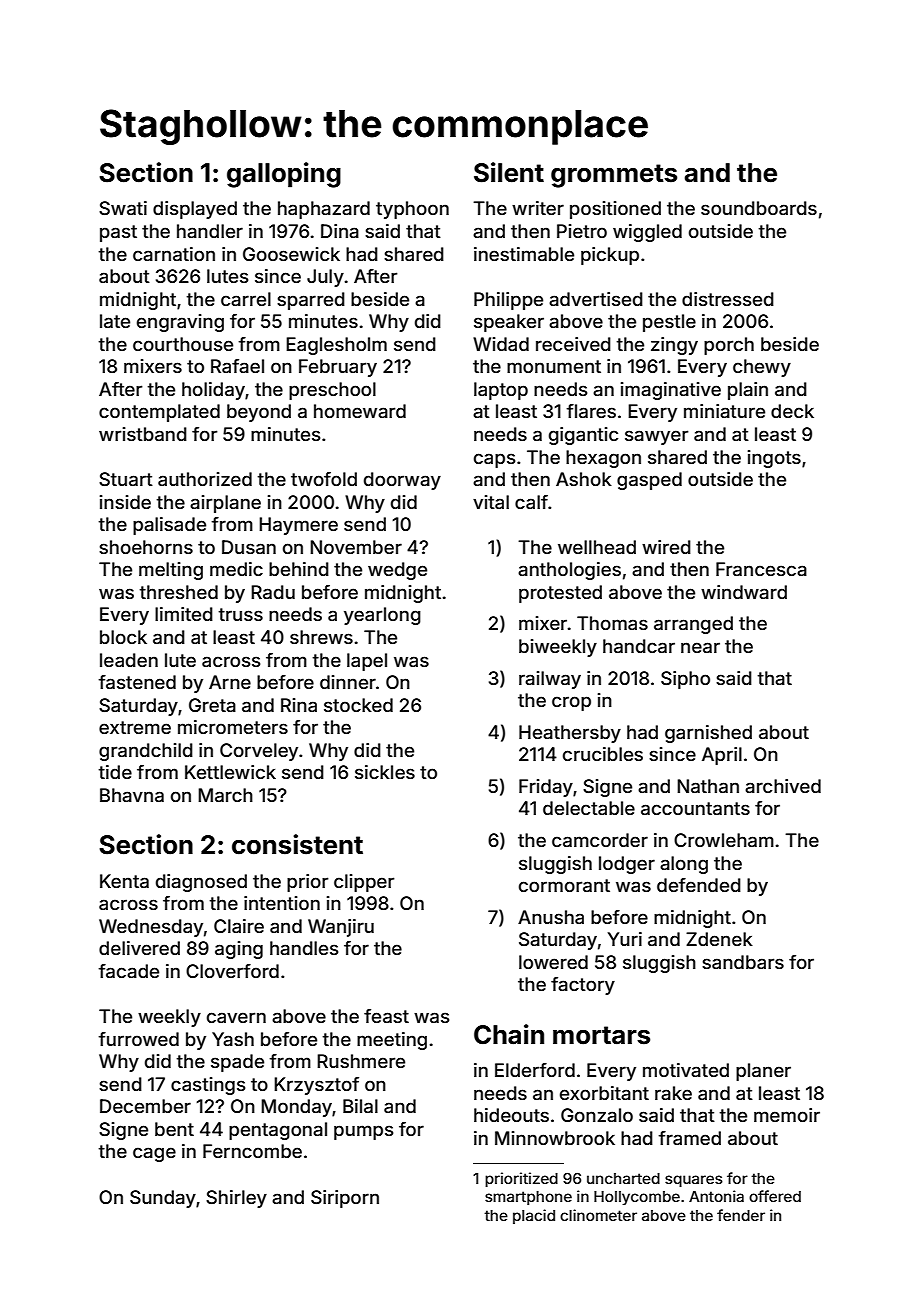 This document has width=924, height=1308. Describe the element at coordinates (298, 526) in the document. I see `Haymere` at that location.
